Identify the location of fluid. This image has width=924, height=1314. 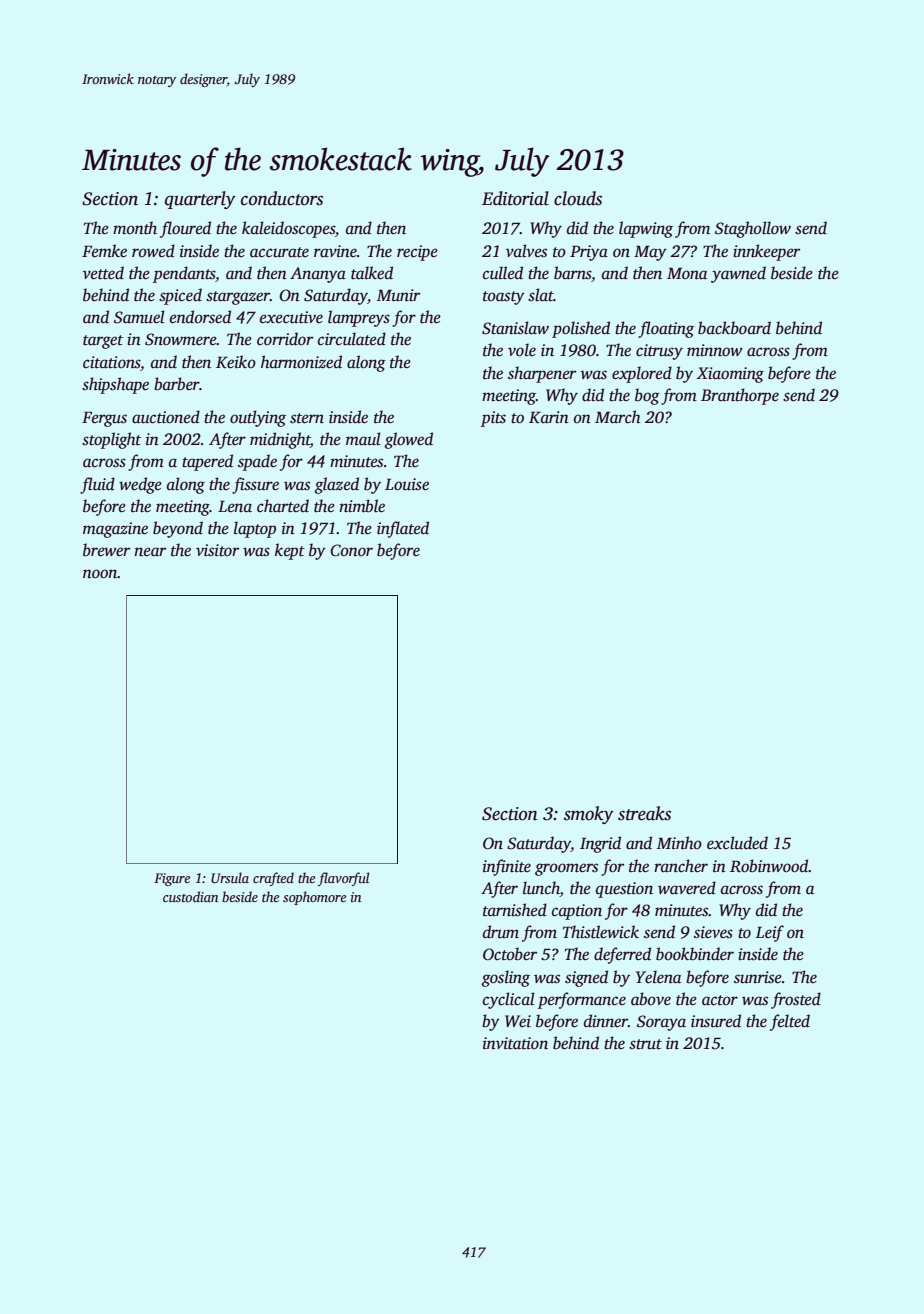
(97, 485).
